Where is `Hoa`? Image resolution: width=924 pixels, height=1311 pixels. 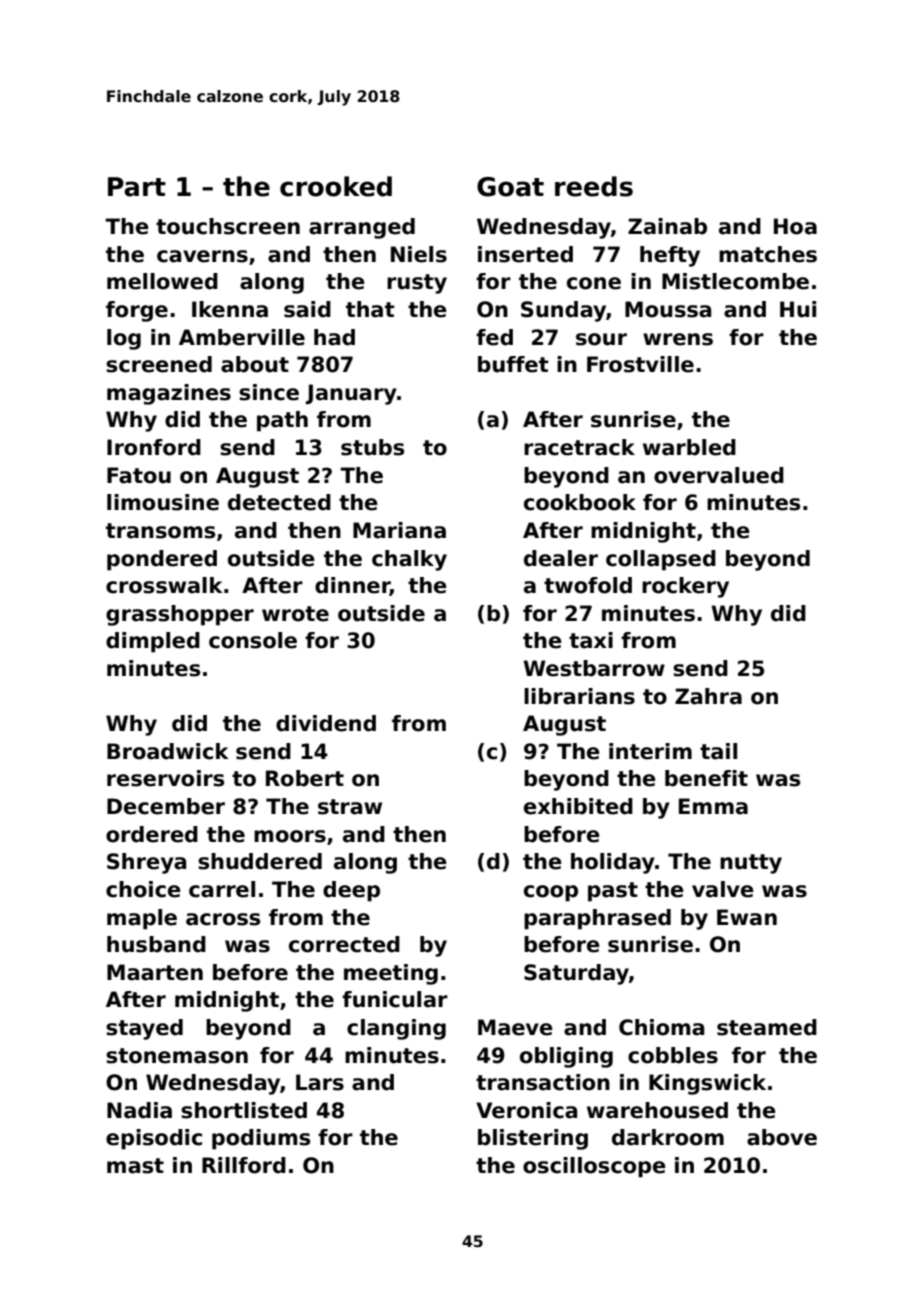
Hoa is located at coordinates (795, 226).
